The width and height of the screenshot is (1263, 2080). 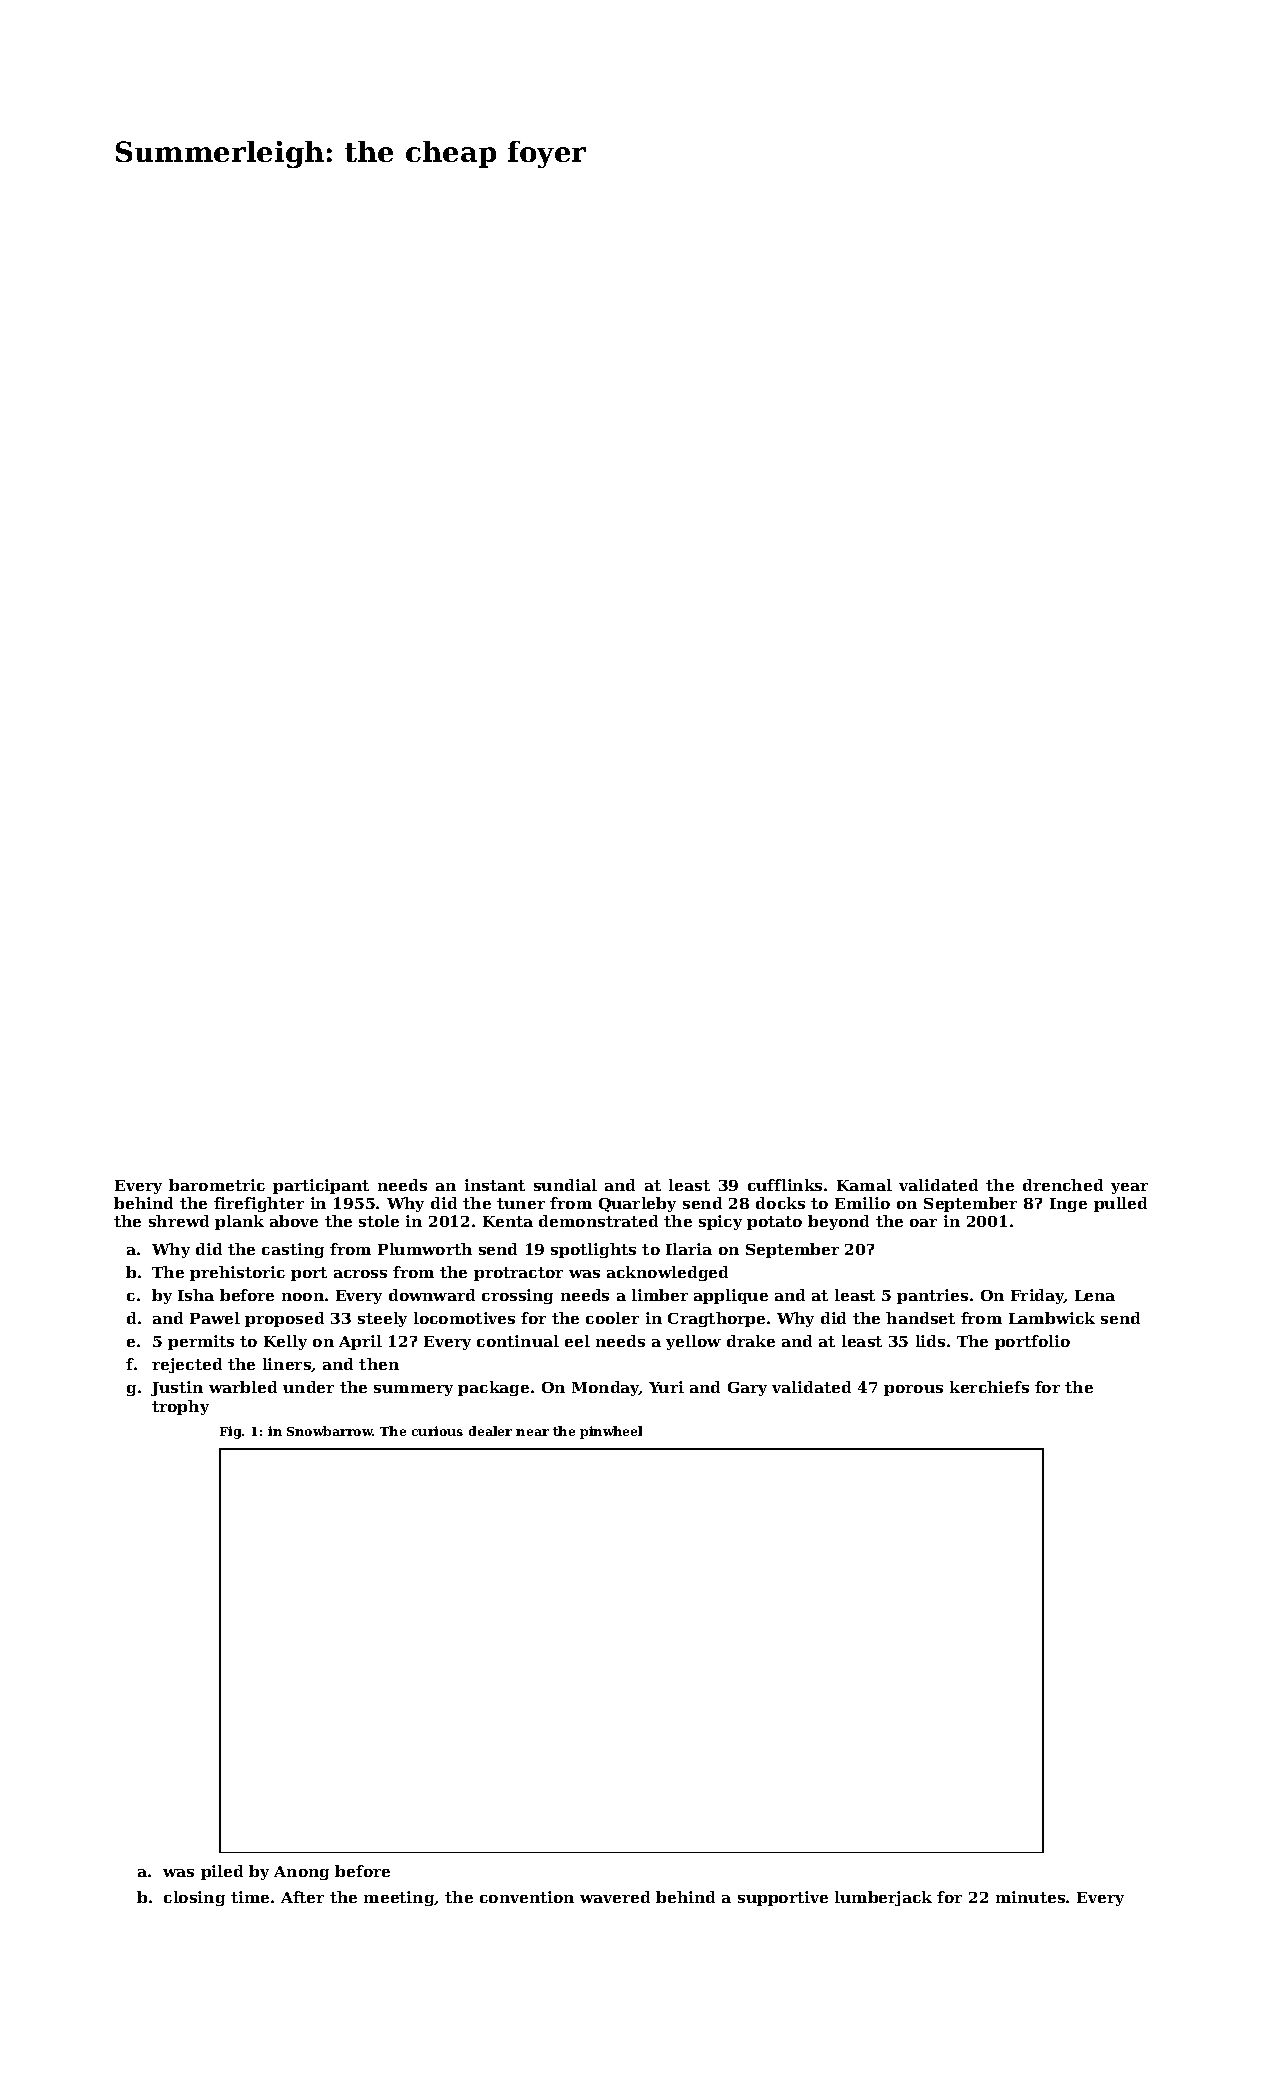 I want to click on sundial, so click(x=565, y=1185).
